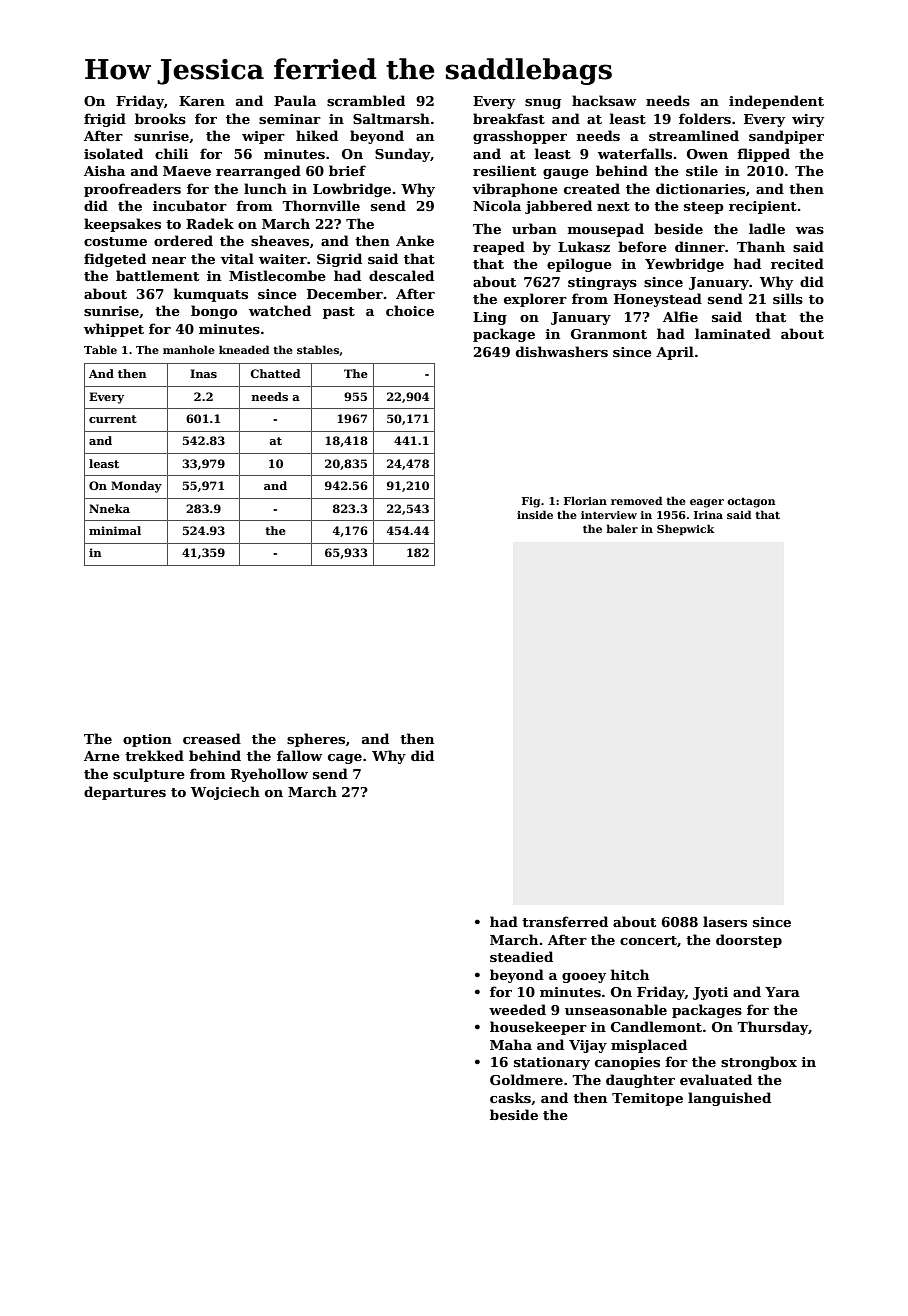  Describe the element at coordinates (776, 102) in the screenshot. I see `independent` at that location.
